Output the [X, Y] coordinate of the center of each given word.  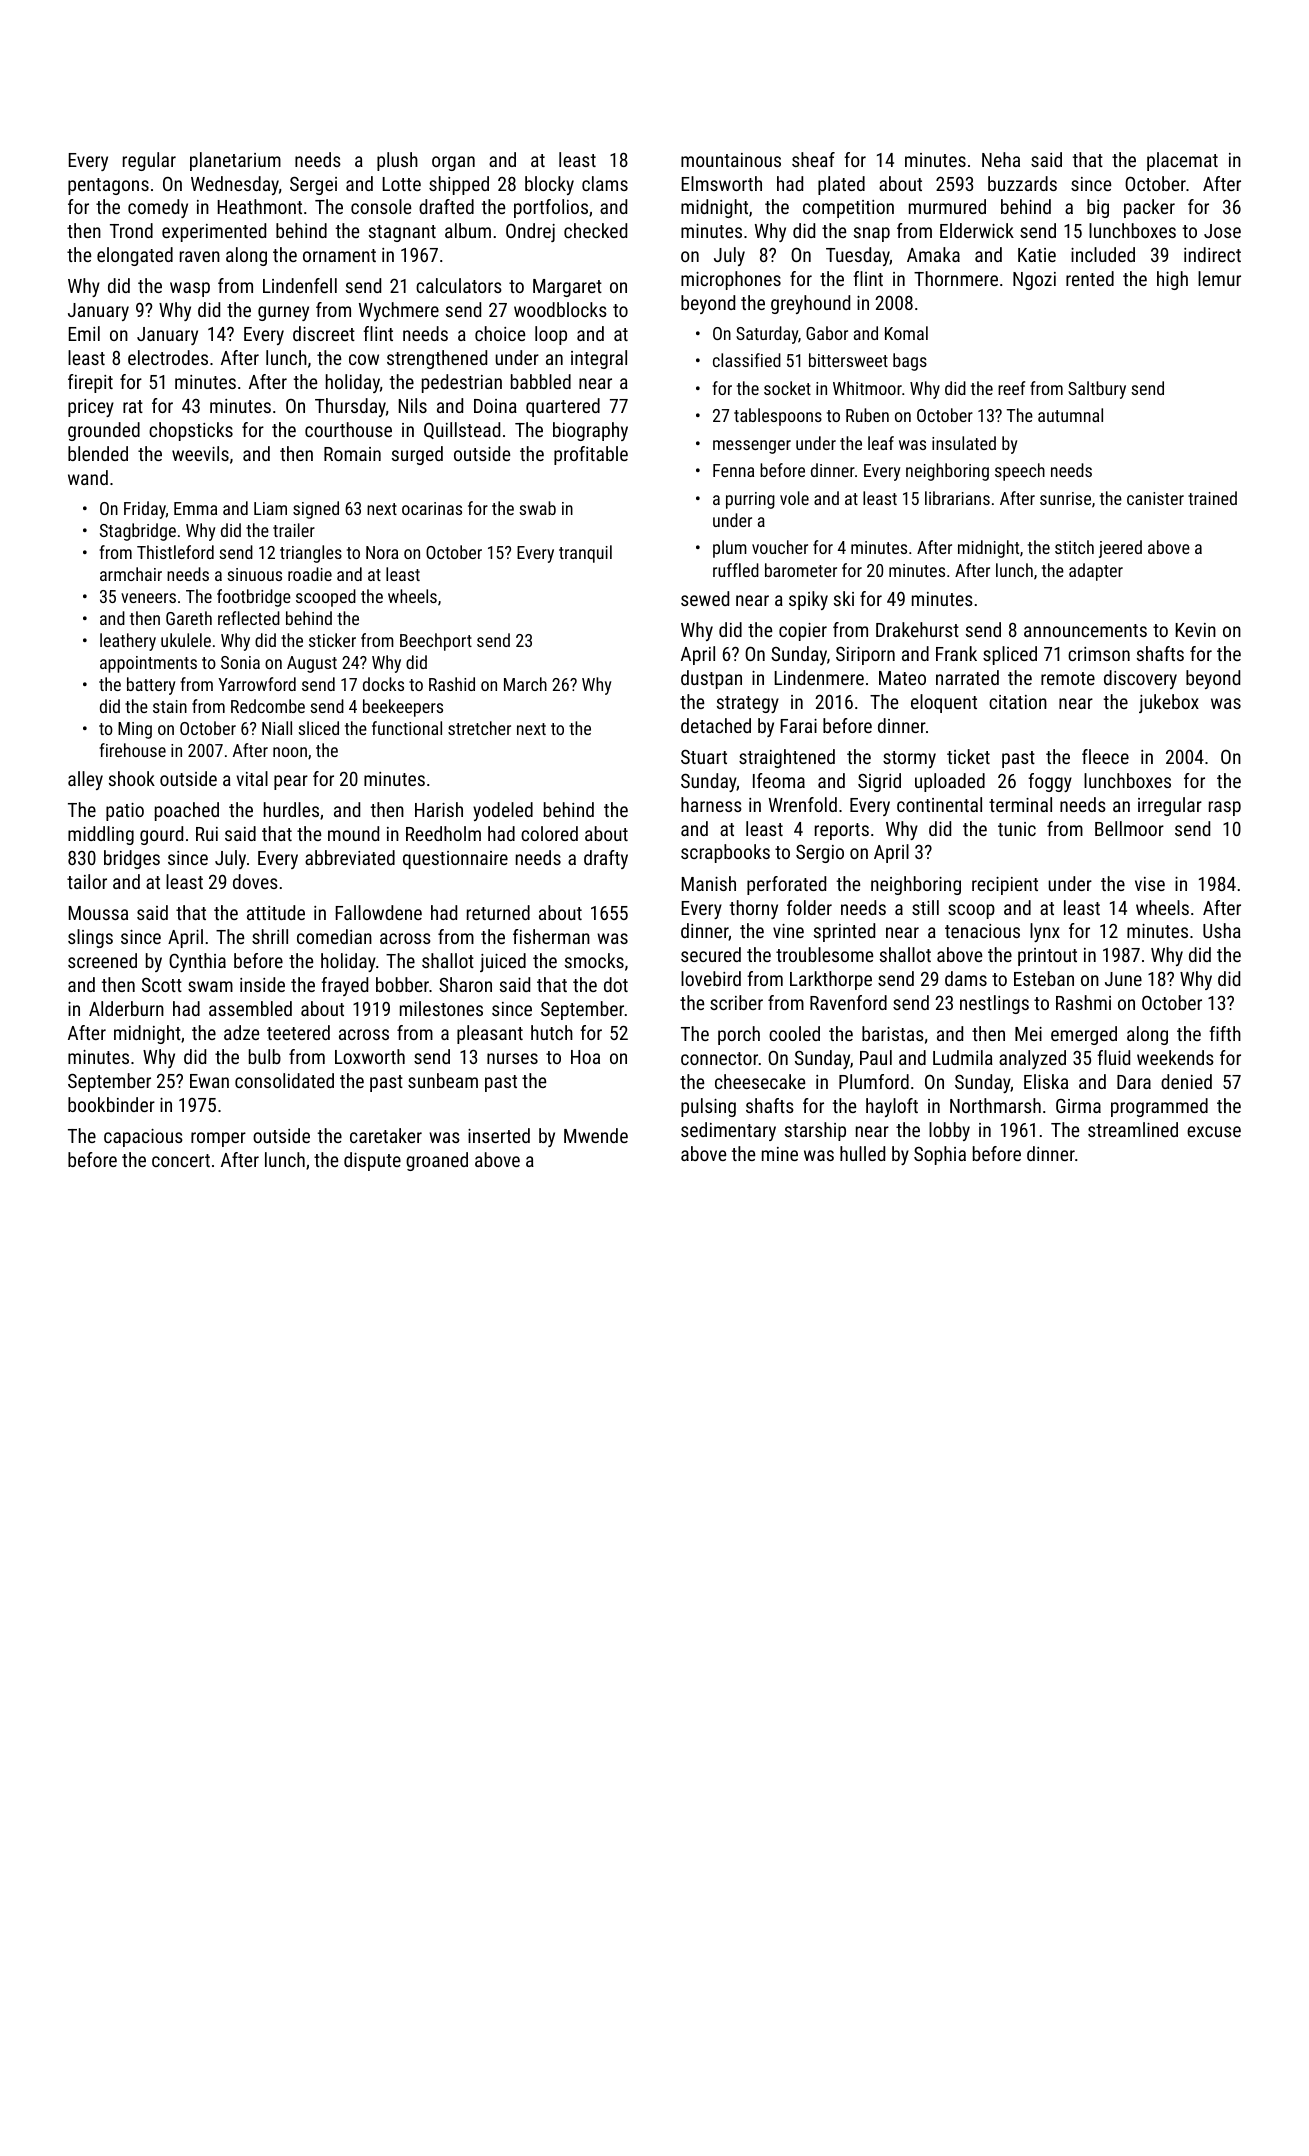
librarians [957, 498]
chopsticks [191, 431]
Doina [495, 406]
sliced [318, 728]
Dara [1134, 1082]
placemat [1182, 161]
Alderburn [126, 1008]
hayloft [892, 1107]
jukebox [1169, 703]
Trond [131, 230]
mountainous [731, 160]
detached [716, 725]
